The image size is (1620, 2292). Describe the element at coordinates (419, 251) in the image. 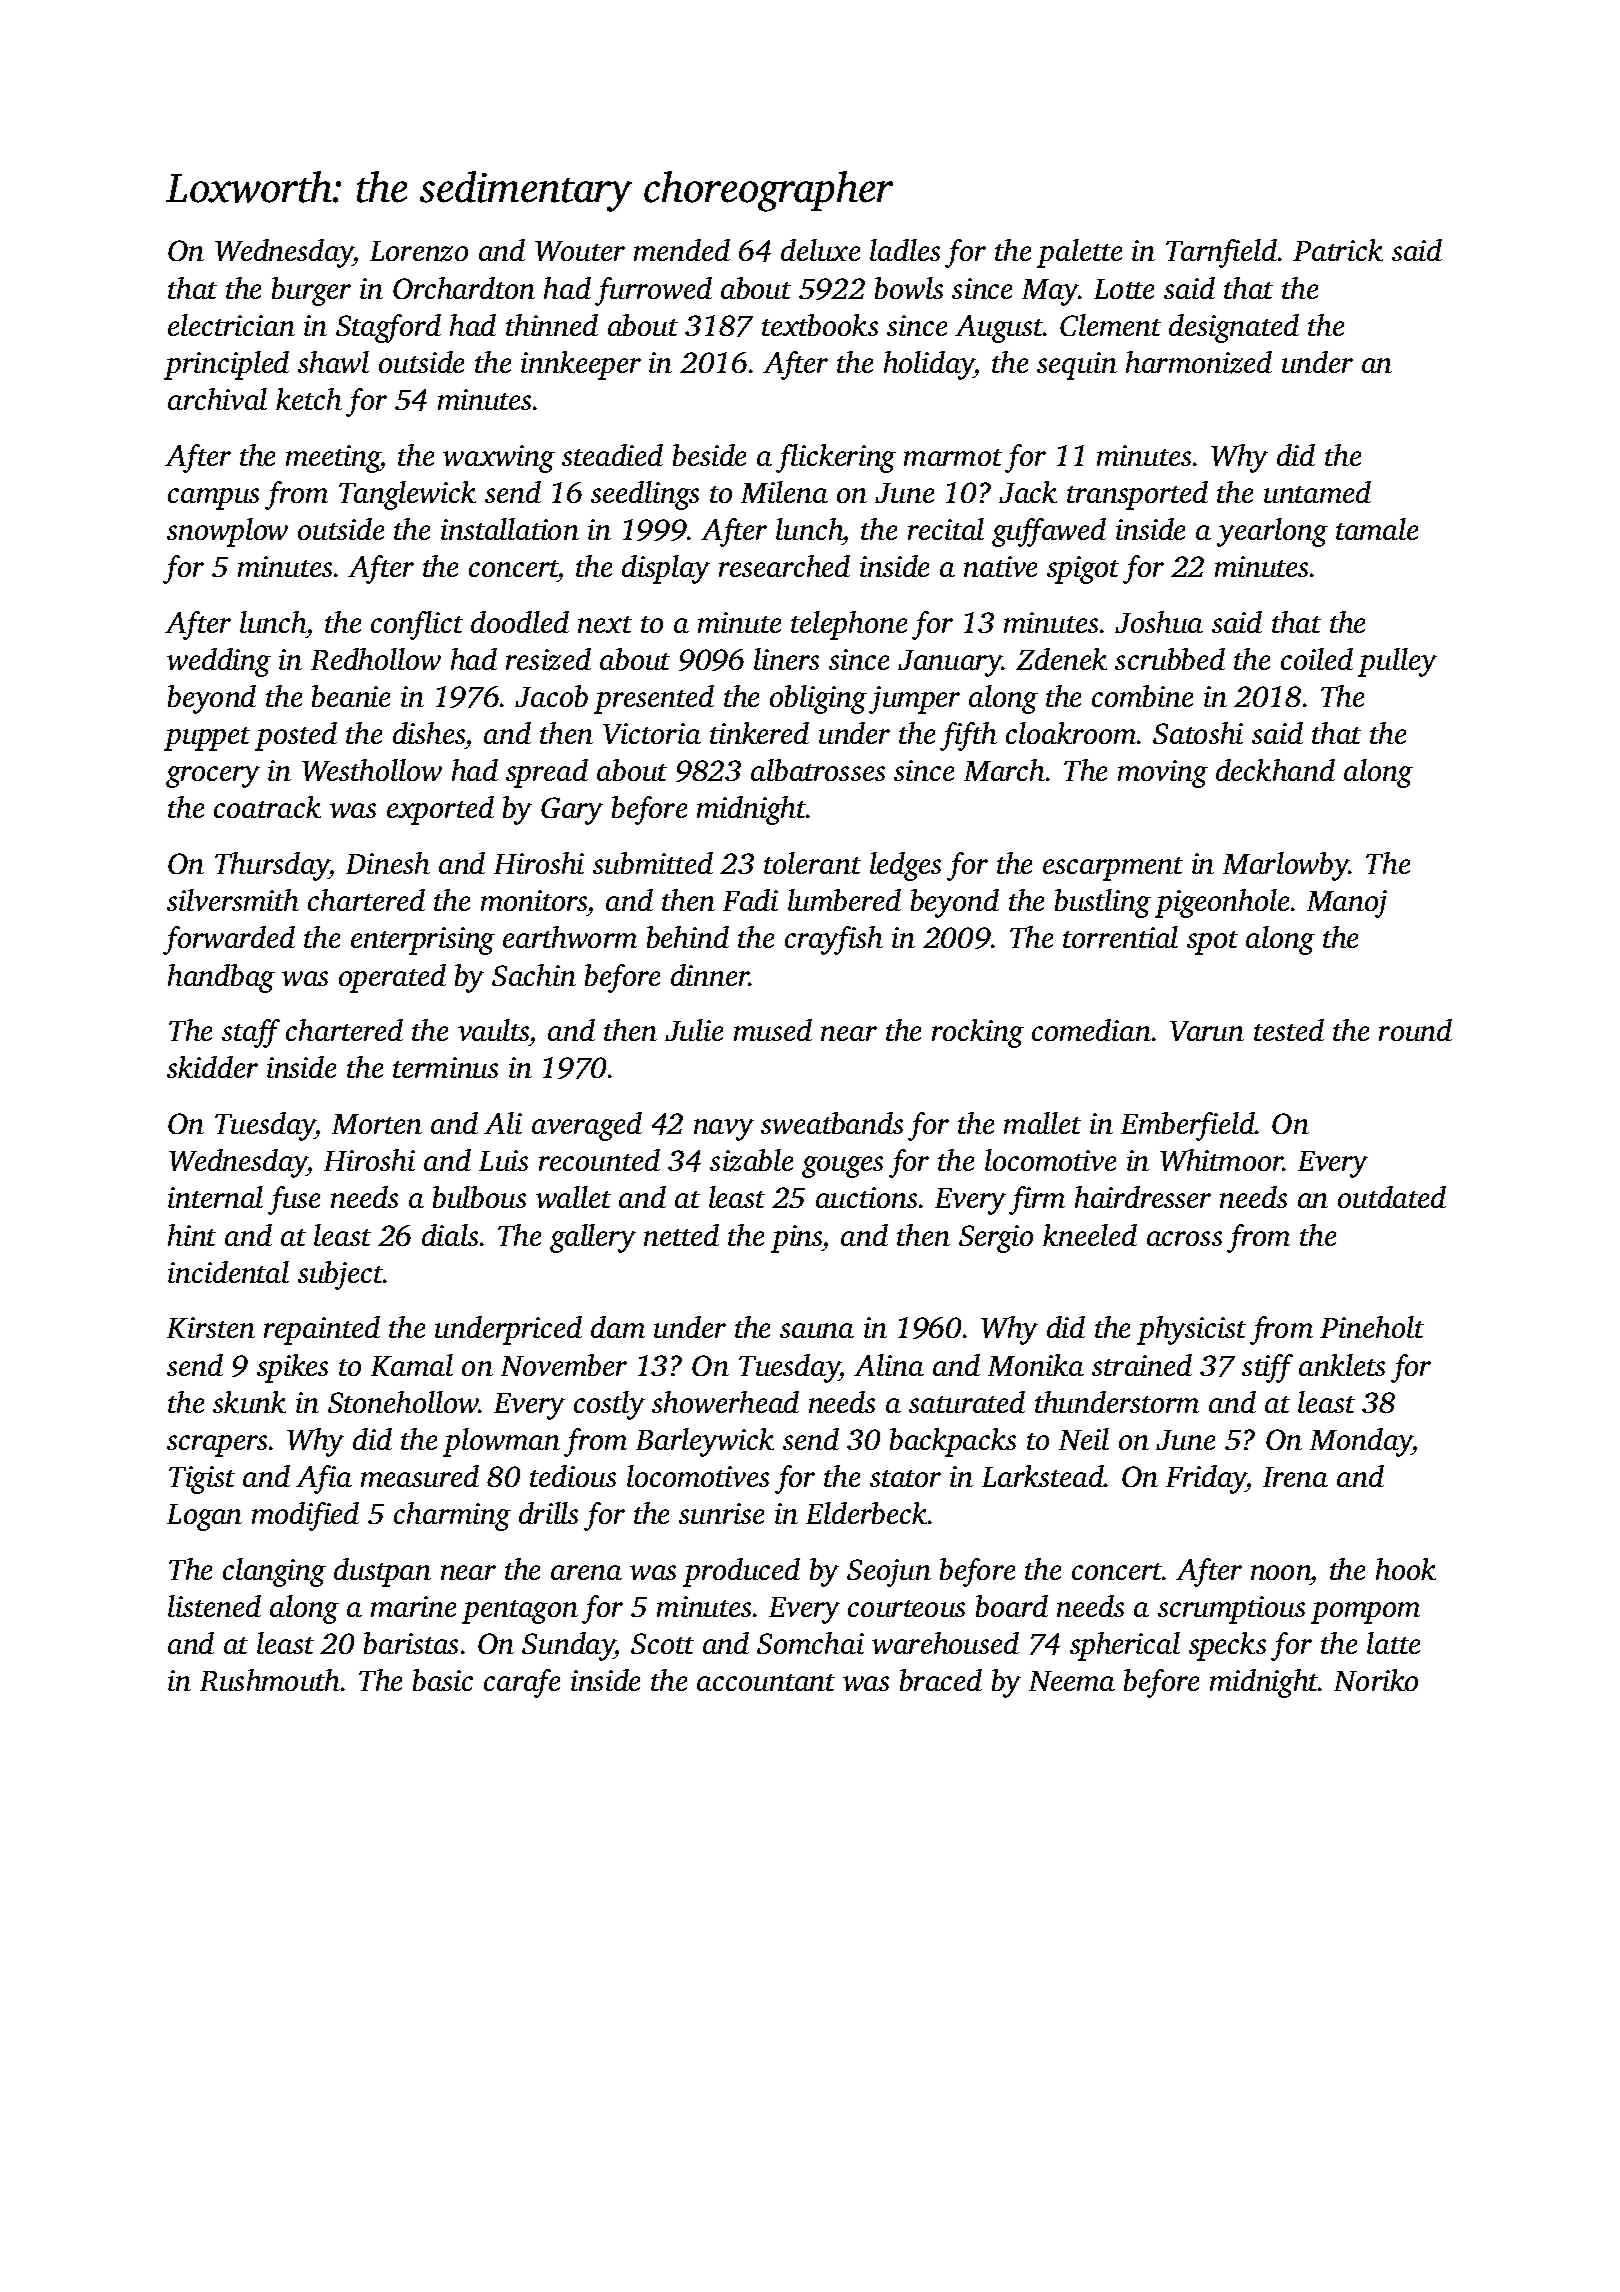

I see `Lorenzo` at that location.
